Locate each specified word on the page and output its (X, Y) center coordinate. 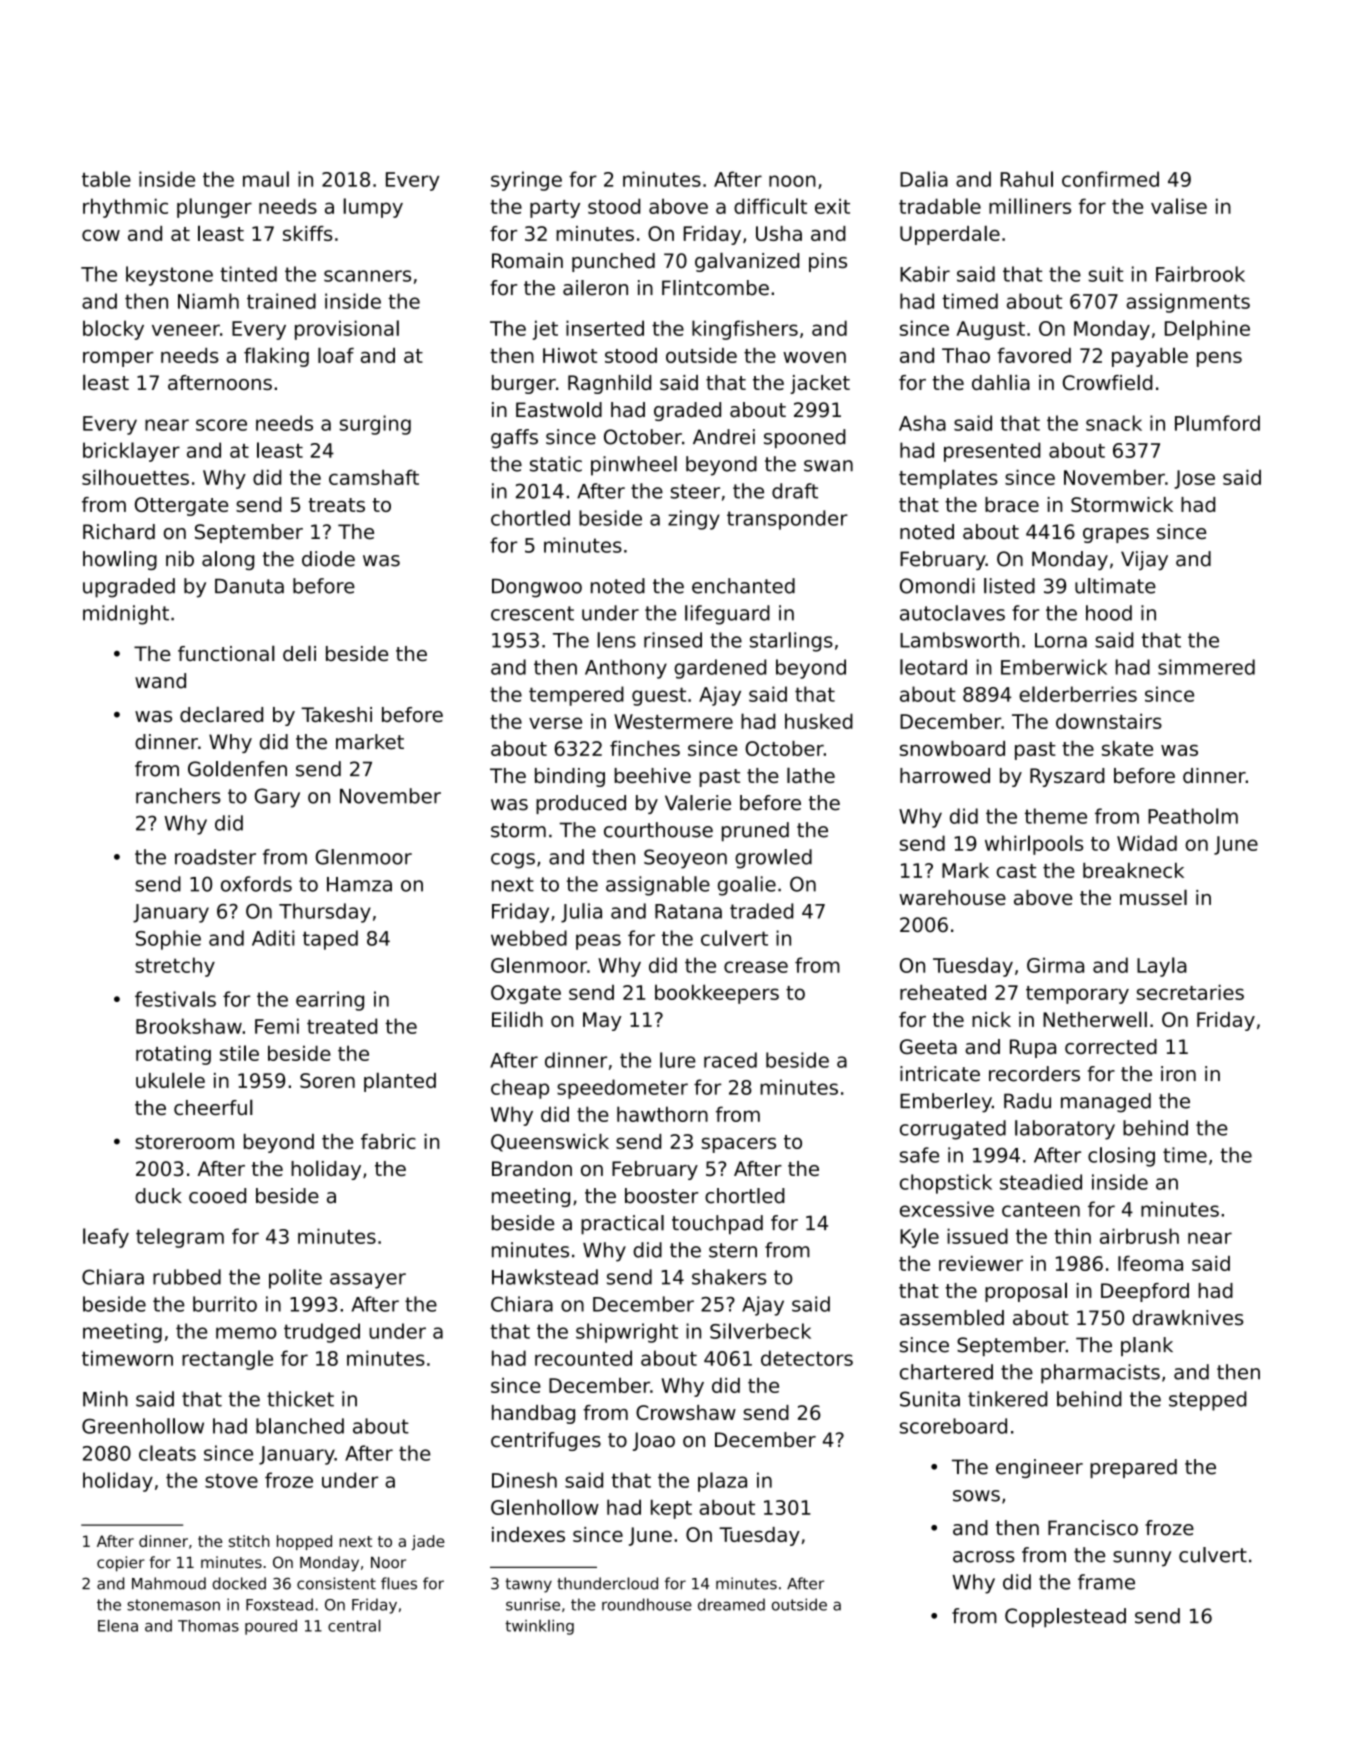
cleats (167, 1453)
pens (1219, 359)
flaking (276, 357)
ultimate (1115, 586)
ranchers (178, 796)
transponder (787, 520)
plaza (722, 1482)
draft (795, 491)
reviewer (981, 1263)
